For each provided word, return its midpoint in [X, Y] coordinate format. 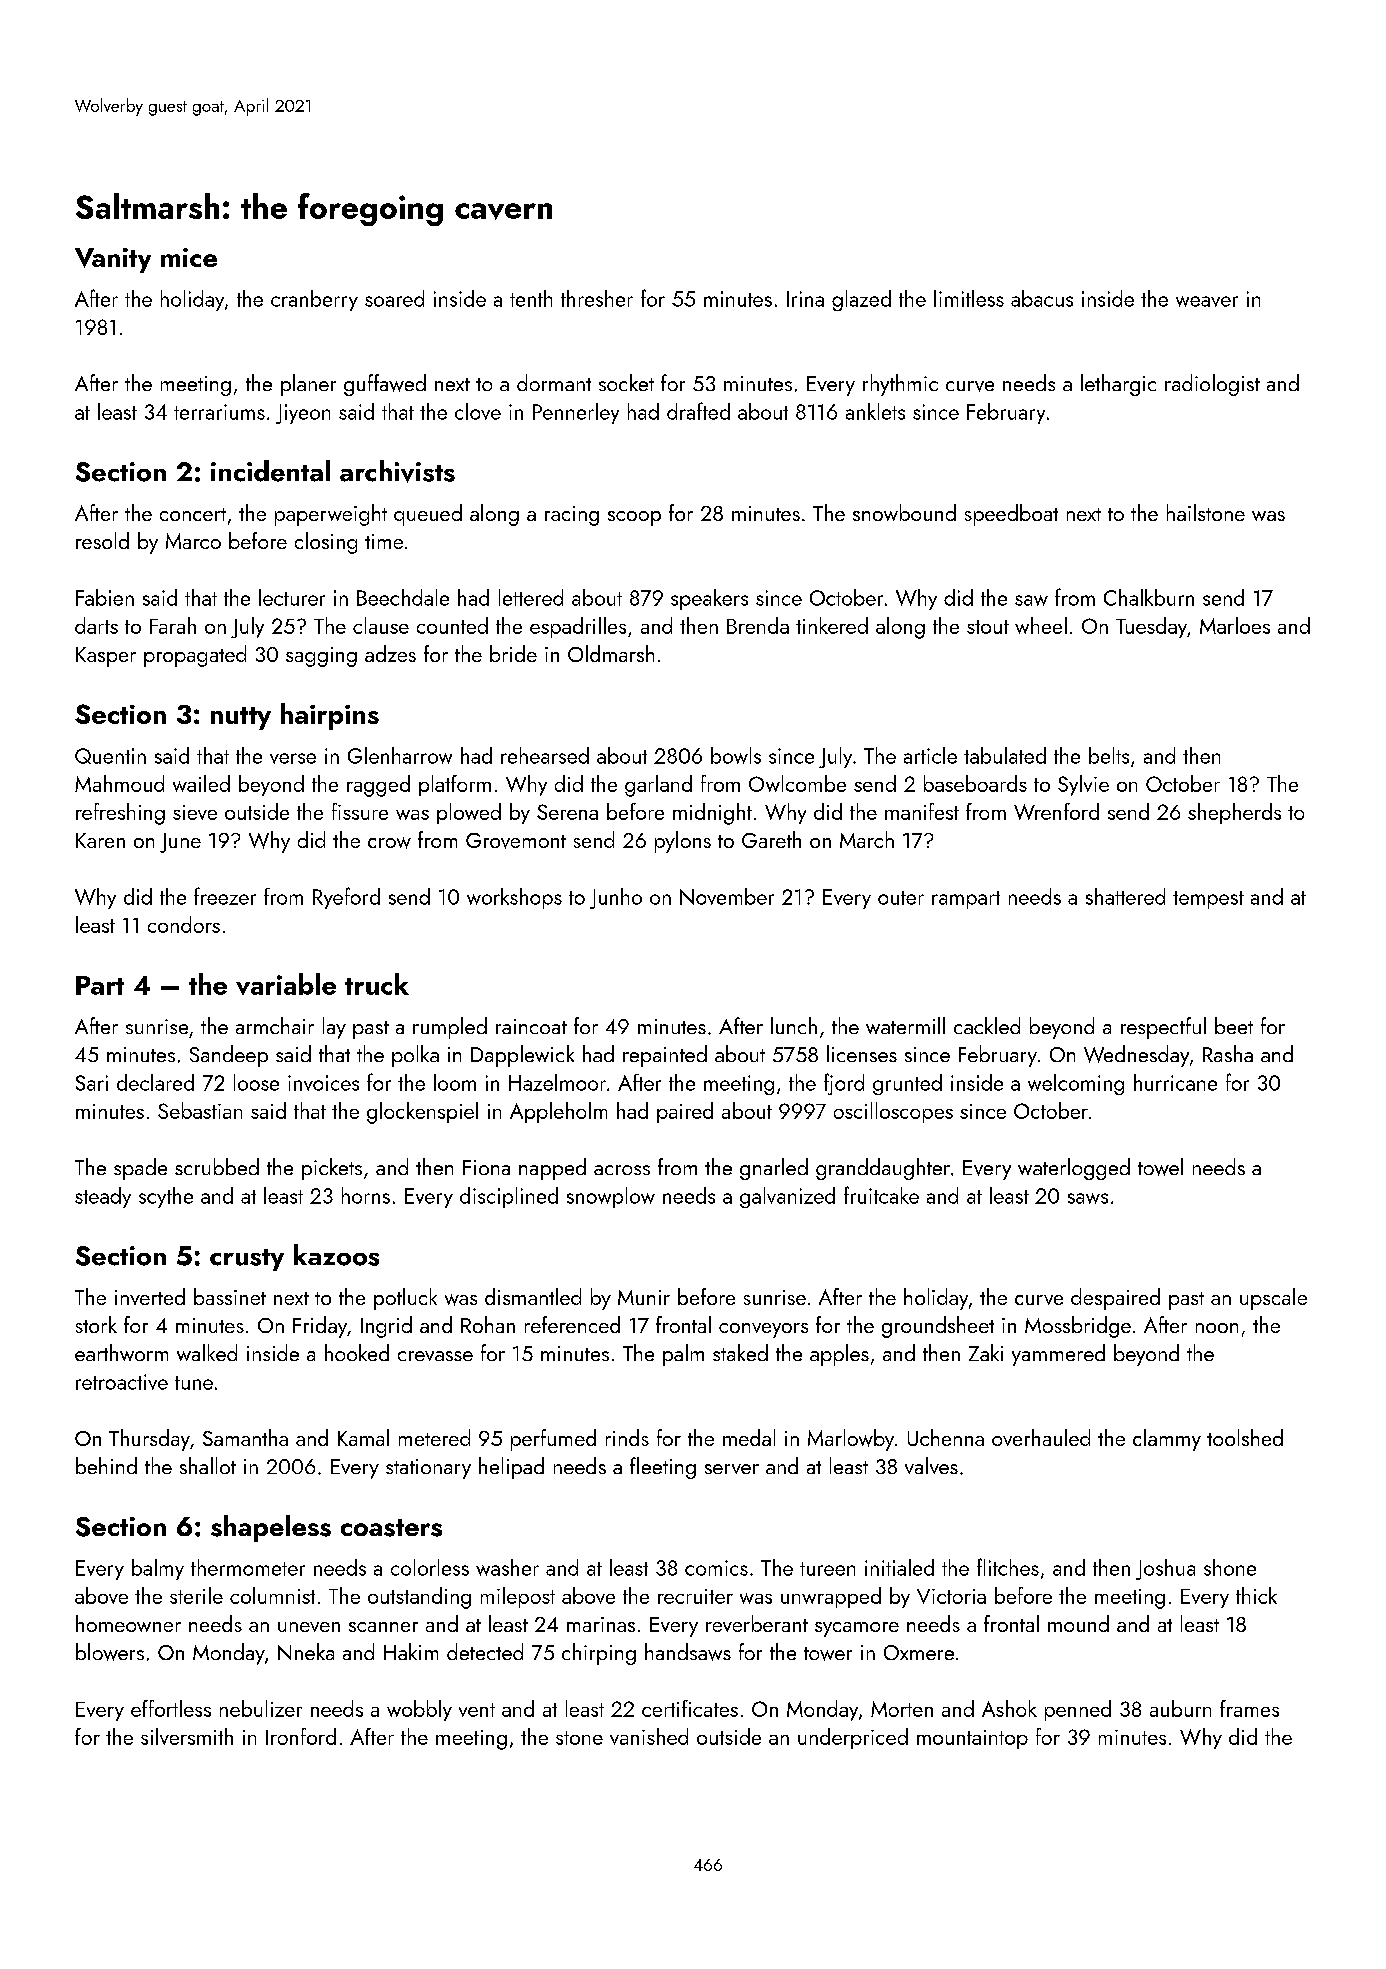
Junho [616, 898]
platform [455, 785]
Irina [805, 299]
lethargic [1118, 385]
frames [1249, 1708]
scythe [166, 1197]
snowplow [611, 1197]
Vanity [113, 260]
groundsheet [938, 1327]
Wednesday [1136, 1056]
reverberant [757, 1623]
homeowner [128, 1623]
